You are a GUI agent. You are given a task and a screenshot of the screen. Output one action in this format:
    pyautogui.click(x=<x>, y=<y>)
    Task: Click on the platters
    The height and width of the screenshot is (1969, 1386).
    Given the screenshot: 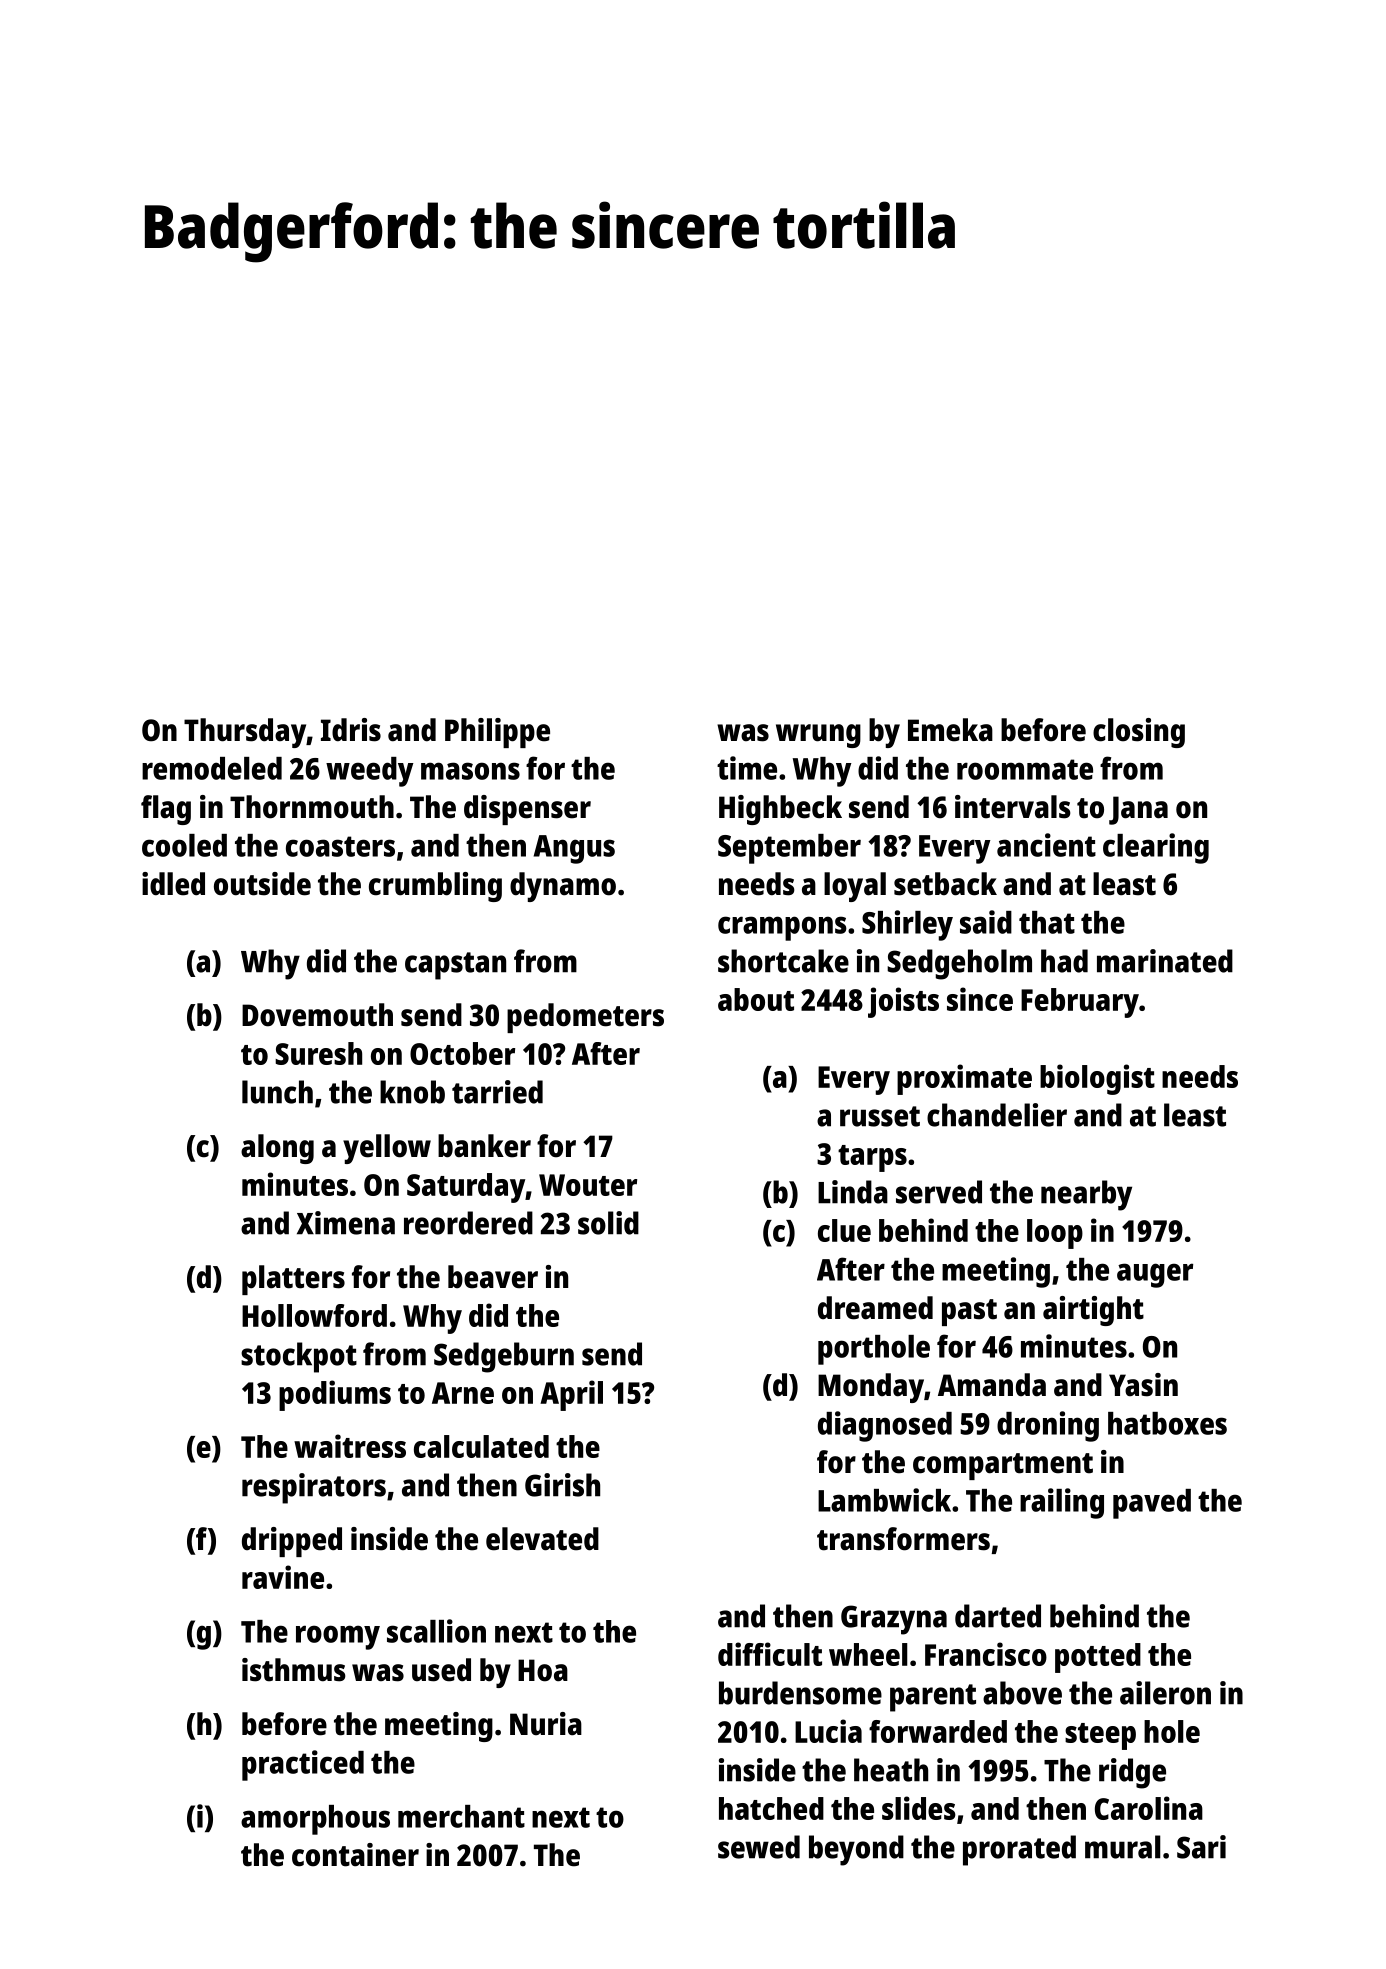 What is the action you would take?
    pyautogui.click(x=293, y=1280)
